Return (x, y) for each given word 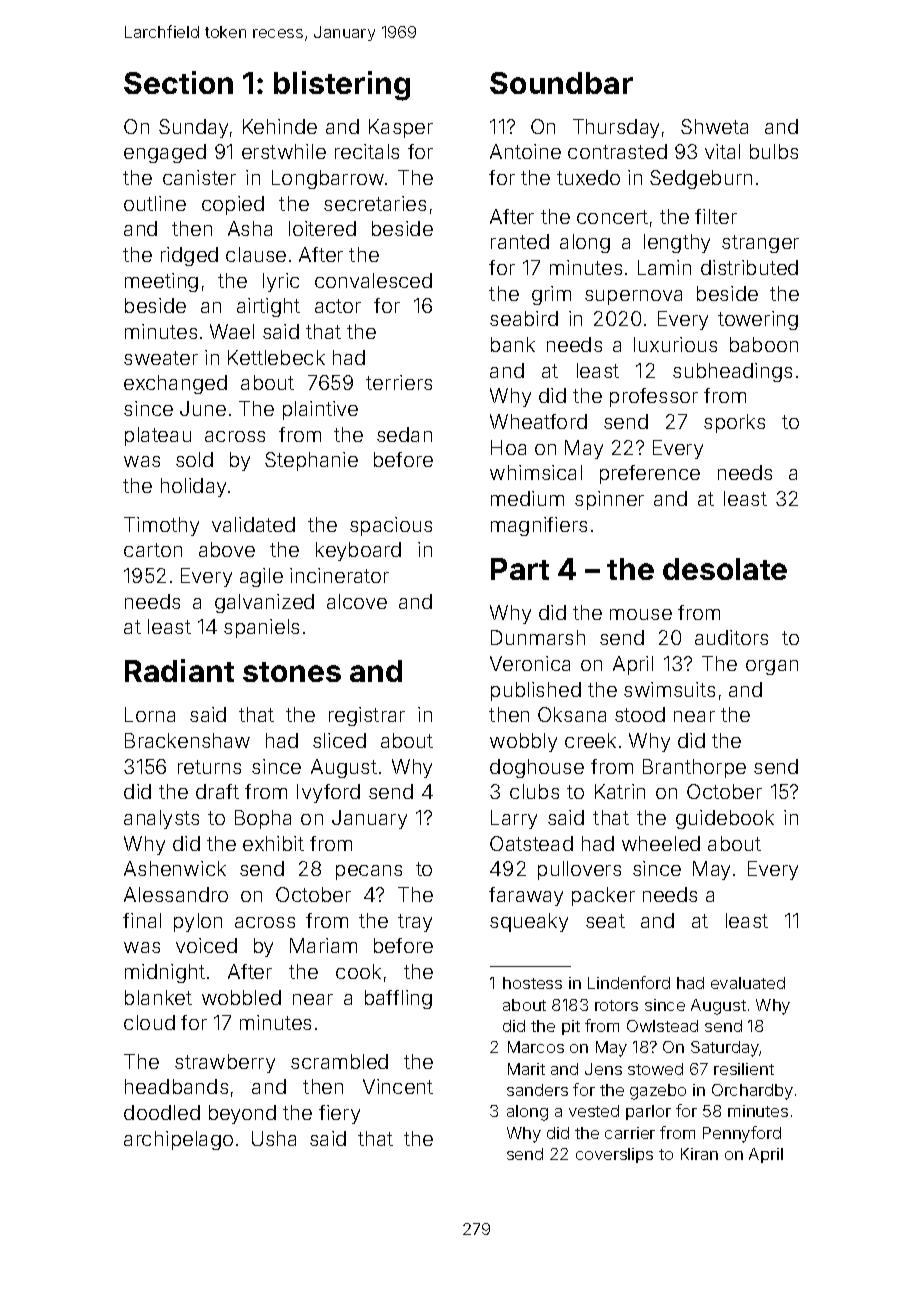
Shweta (714, 126)
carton (153, 550)
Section (178, 82)
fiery (339, 1114)
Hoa (508, 447)
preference (650, 474)
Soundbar (561, 83)
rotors (616, 1005)
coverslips (614, 1155)
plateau (158, 436)
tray (415, 923)
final (142, 920)
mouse (641, 614)
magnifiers (539, 526)
